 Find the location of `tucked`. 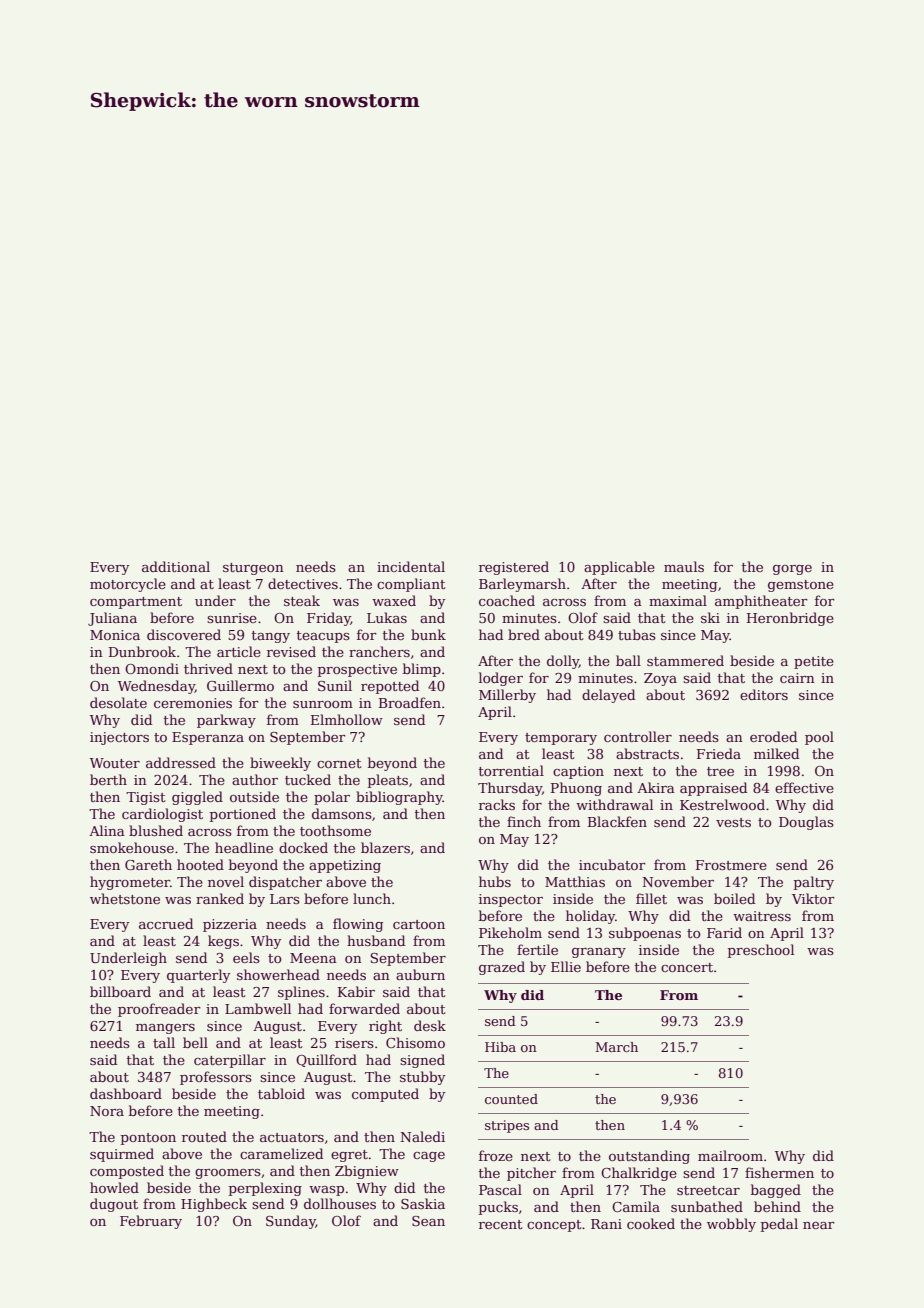

tucked is located at coordinates (308, 779).
